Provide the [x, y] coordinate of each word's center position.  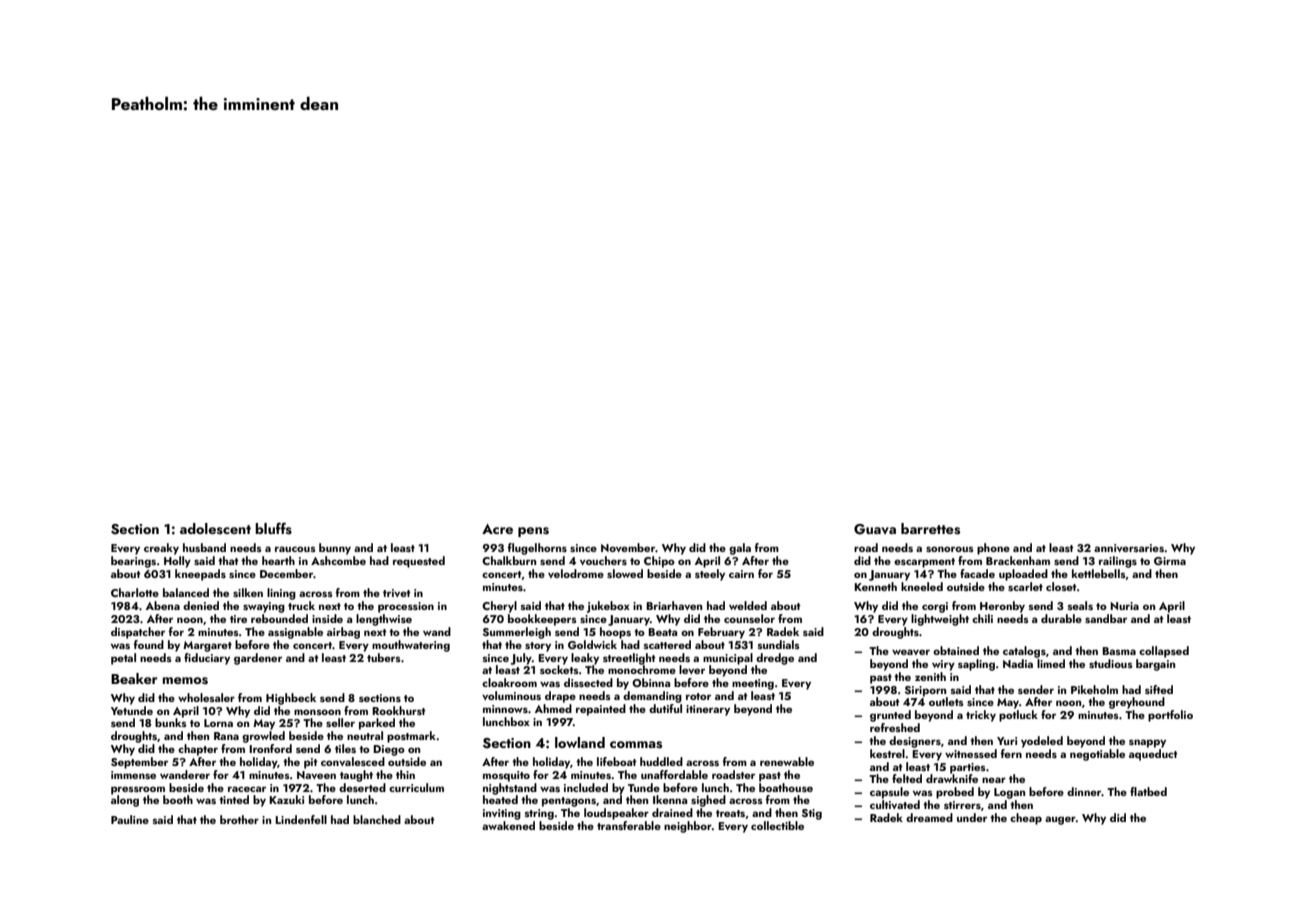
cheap [1026, 819]
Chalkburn [509, 560]
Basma [1119, 651]
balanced [186, 592]
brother [239, 819]
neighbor [688, 827]
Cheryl [499, 607]
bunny [335, 549]
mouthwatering [411, 646]
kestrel [887, 753]
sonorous [950, 549]
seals [1080, 605]
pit [311, 763]
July [521, 659]
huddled [661, 761]
